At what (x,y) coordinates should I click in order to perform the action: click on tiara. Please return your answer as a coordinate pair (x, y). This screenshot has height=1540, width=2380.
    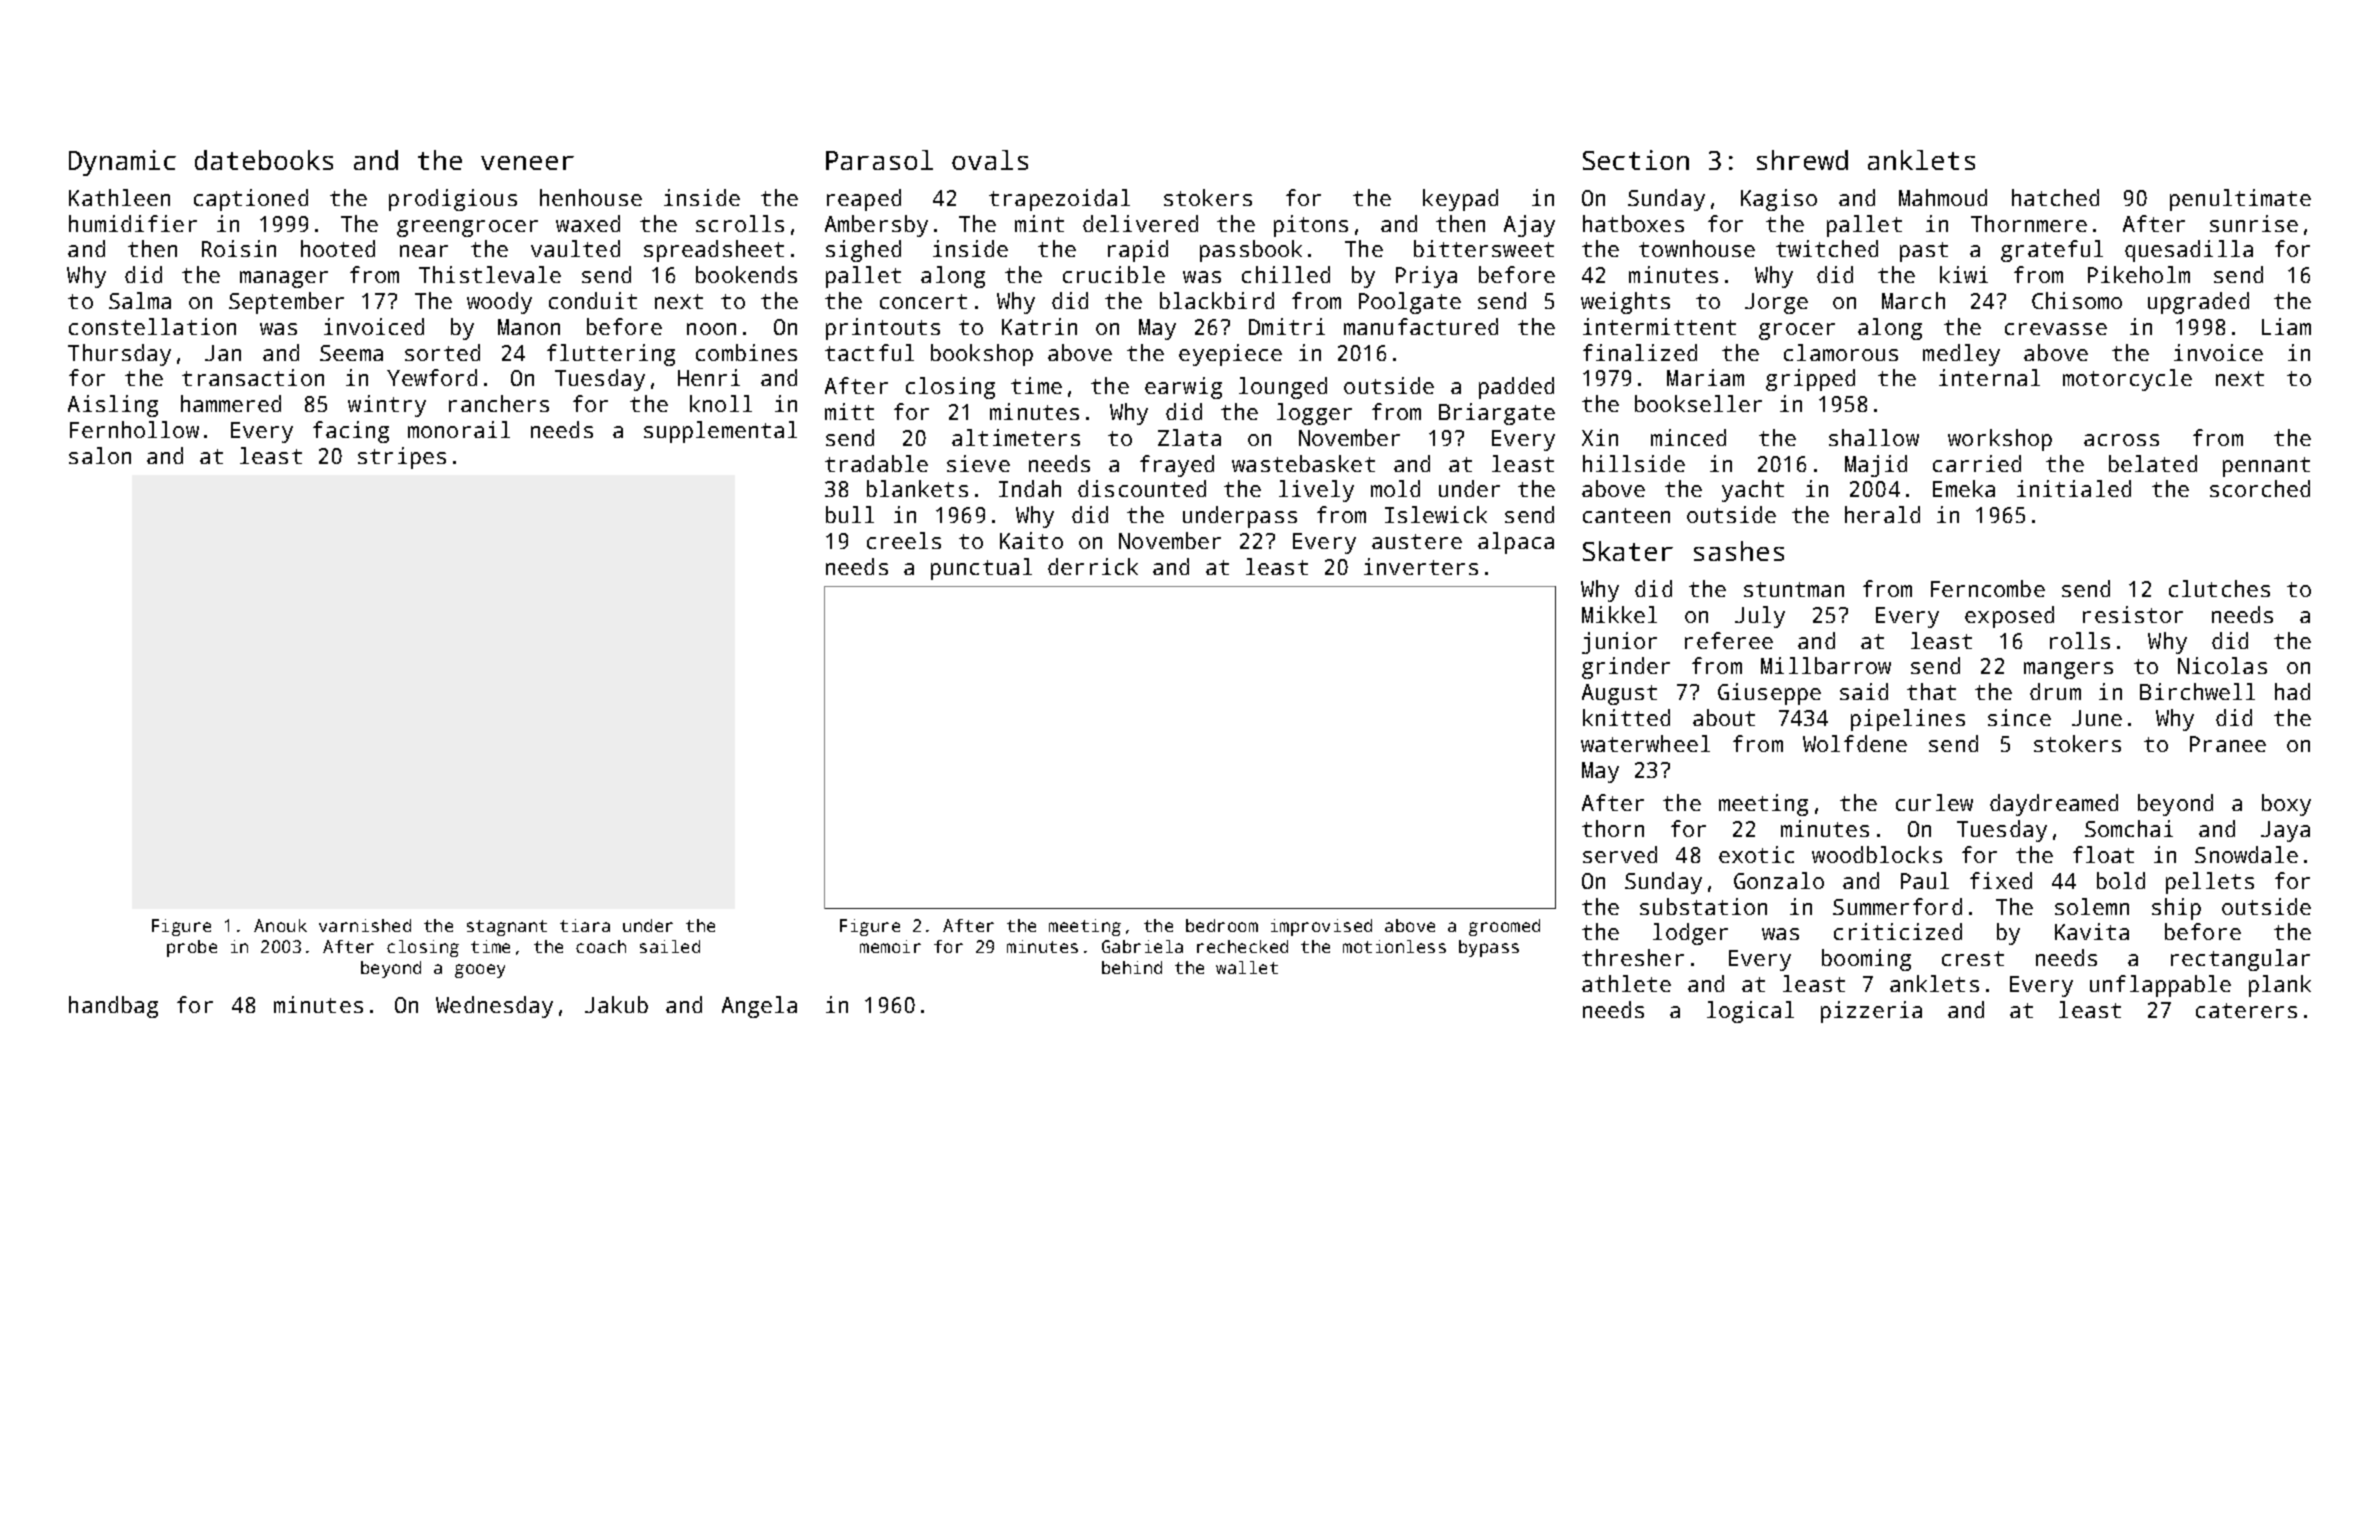
    Looking at the image, I should click on (585, 925).
